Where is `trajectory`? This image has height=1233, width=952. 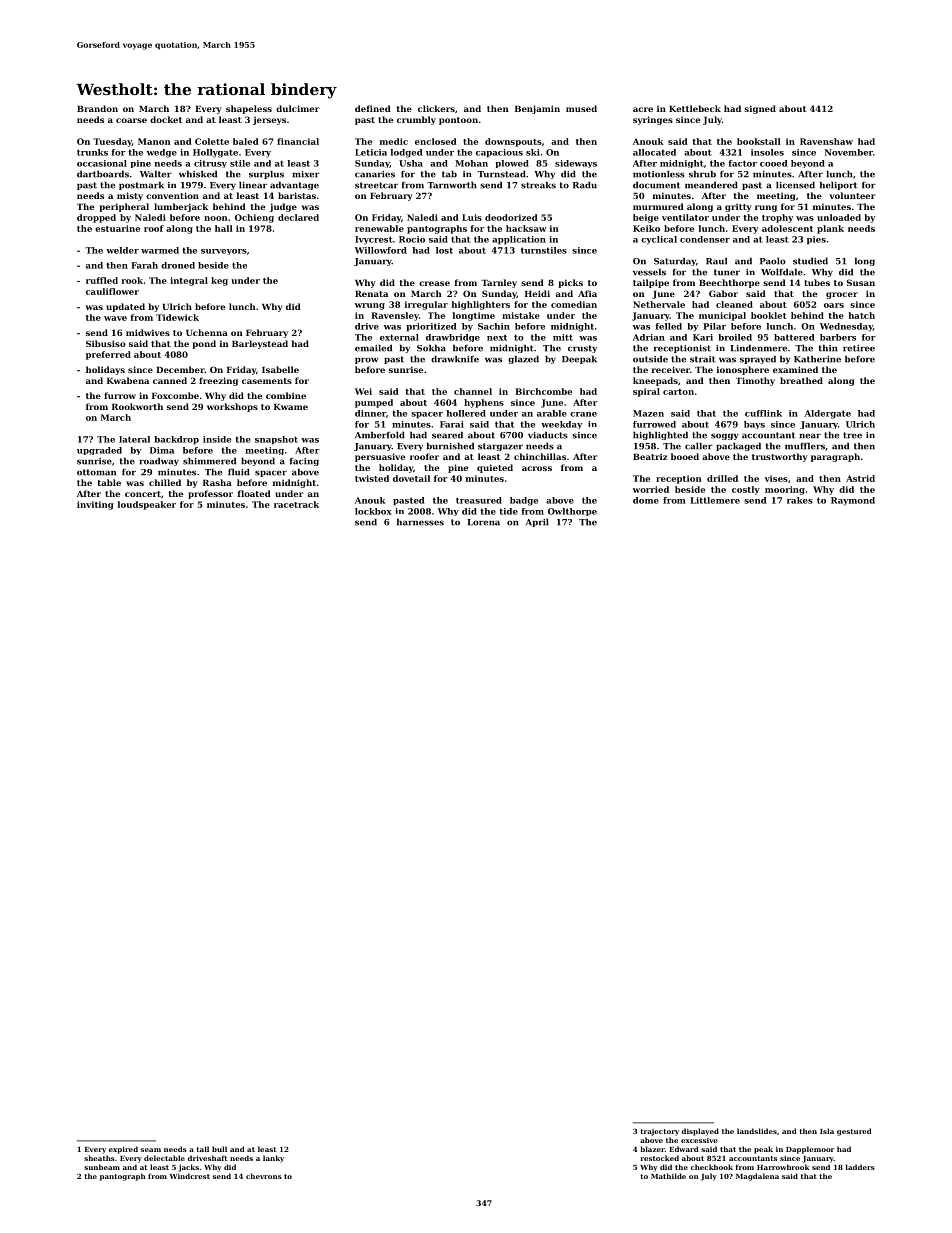 trajectory is located at coordinates (659, 1132).
